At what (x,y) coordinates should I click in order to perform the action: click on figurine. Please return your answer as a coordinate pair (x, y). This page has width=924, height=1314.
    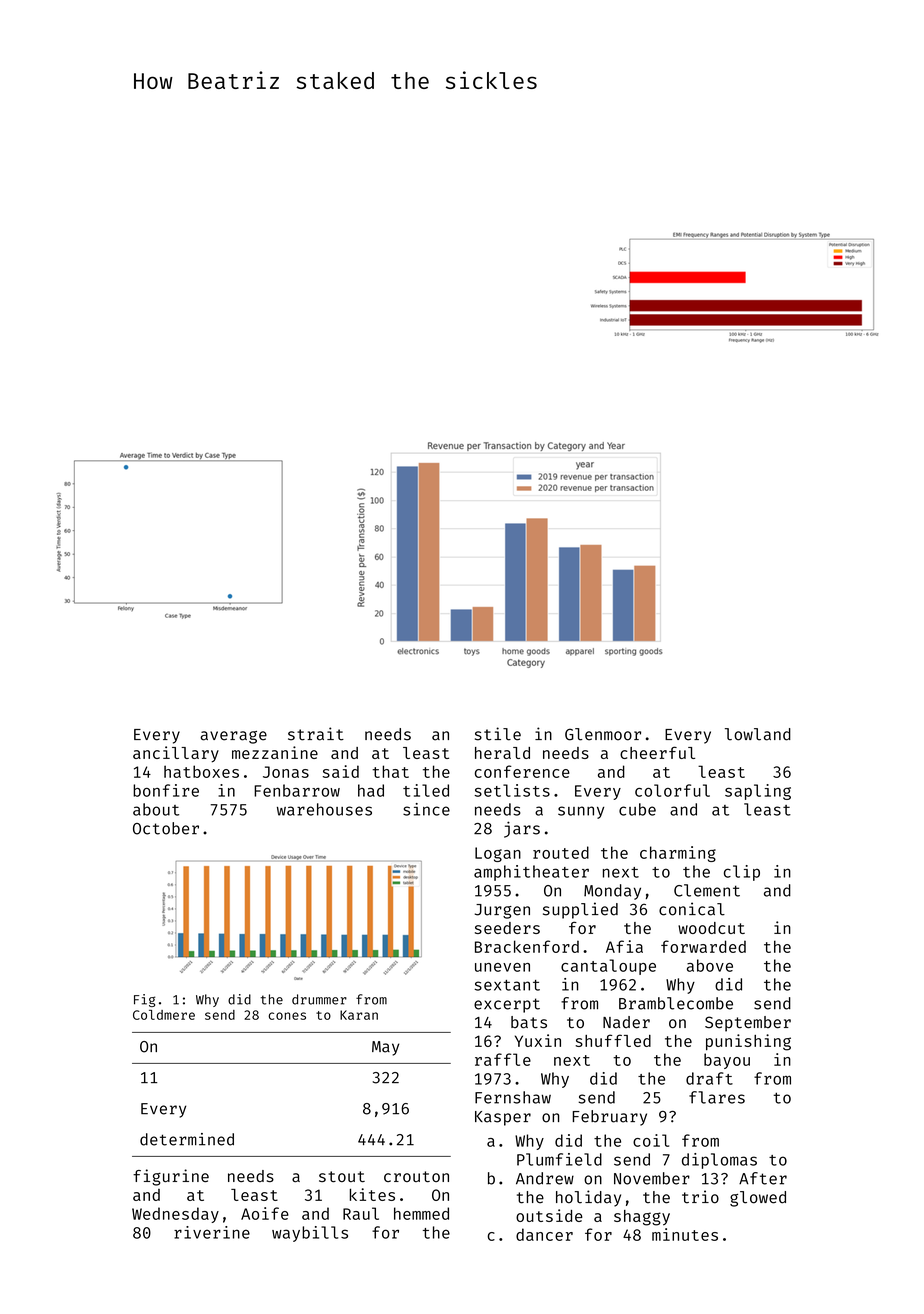
    Looking at the image, I should click on (171, 1177).
